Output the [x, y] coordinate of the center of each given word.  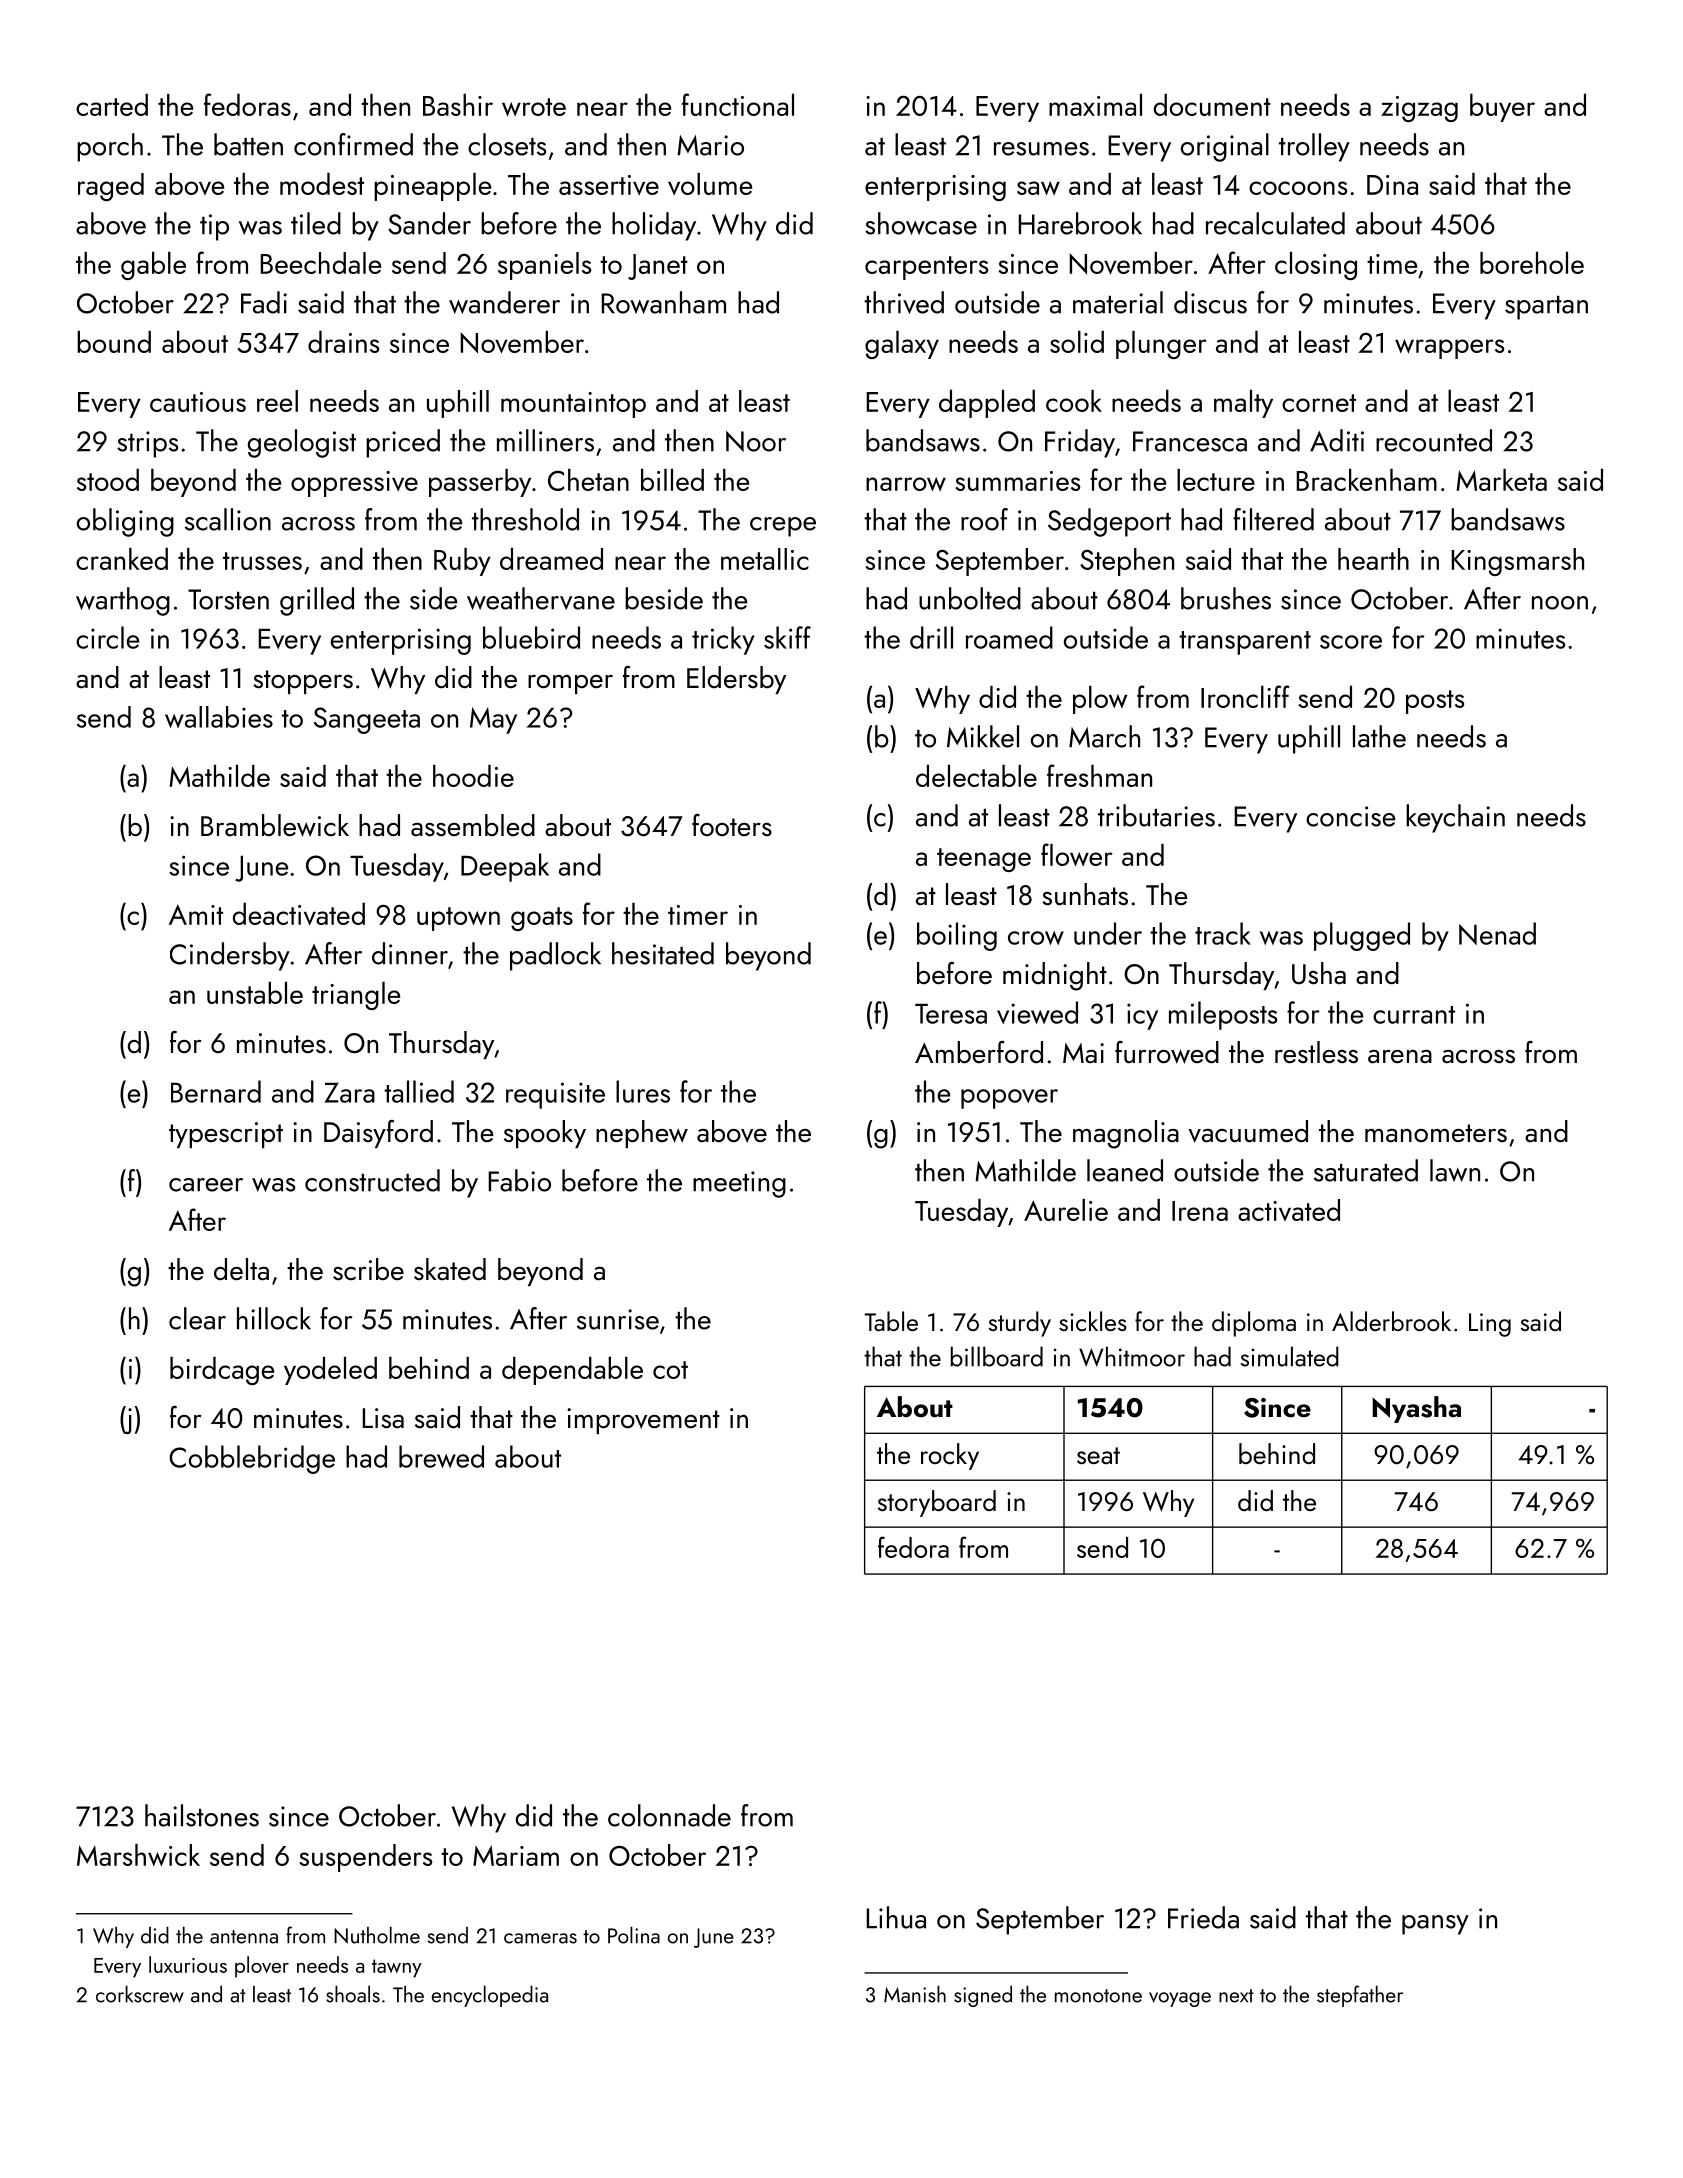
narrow [906, 484]
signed [983, 1996]
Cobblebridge [252, 1459]
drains [343, 342]
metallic [765, 559]
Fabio [519, 1180]
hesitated [663, 953]
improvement [643, 1421]
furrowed [1167, 1052]
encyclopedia [490, 1996]
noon [1560, 603]
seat [1098, 1455]
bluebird [531, 637]
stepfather [1360, 1996]
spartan [1546, 308]
